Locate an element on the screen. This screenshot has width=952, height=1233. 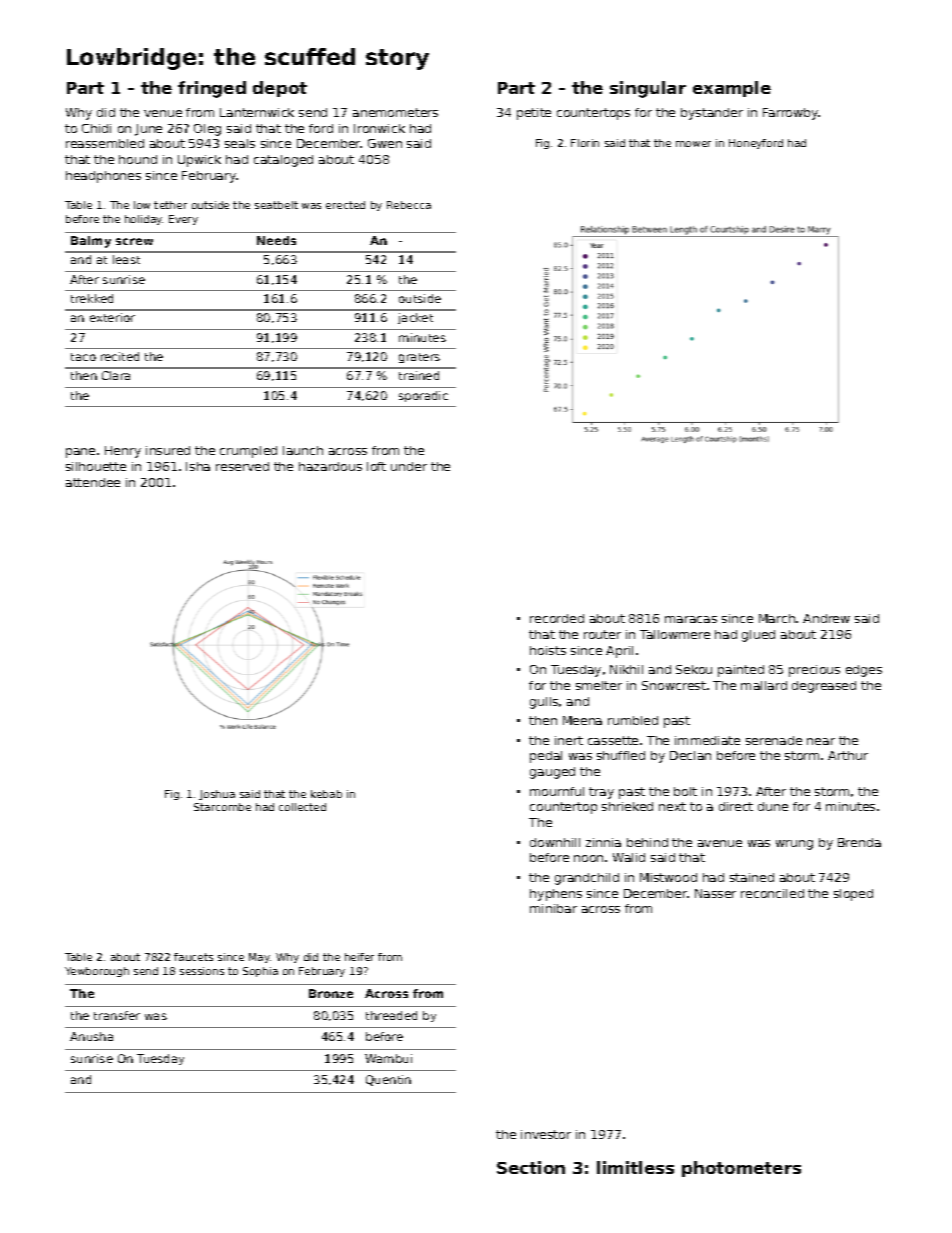
Anusha is located at coordinates (91, 1036).
